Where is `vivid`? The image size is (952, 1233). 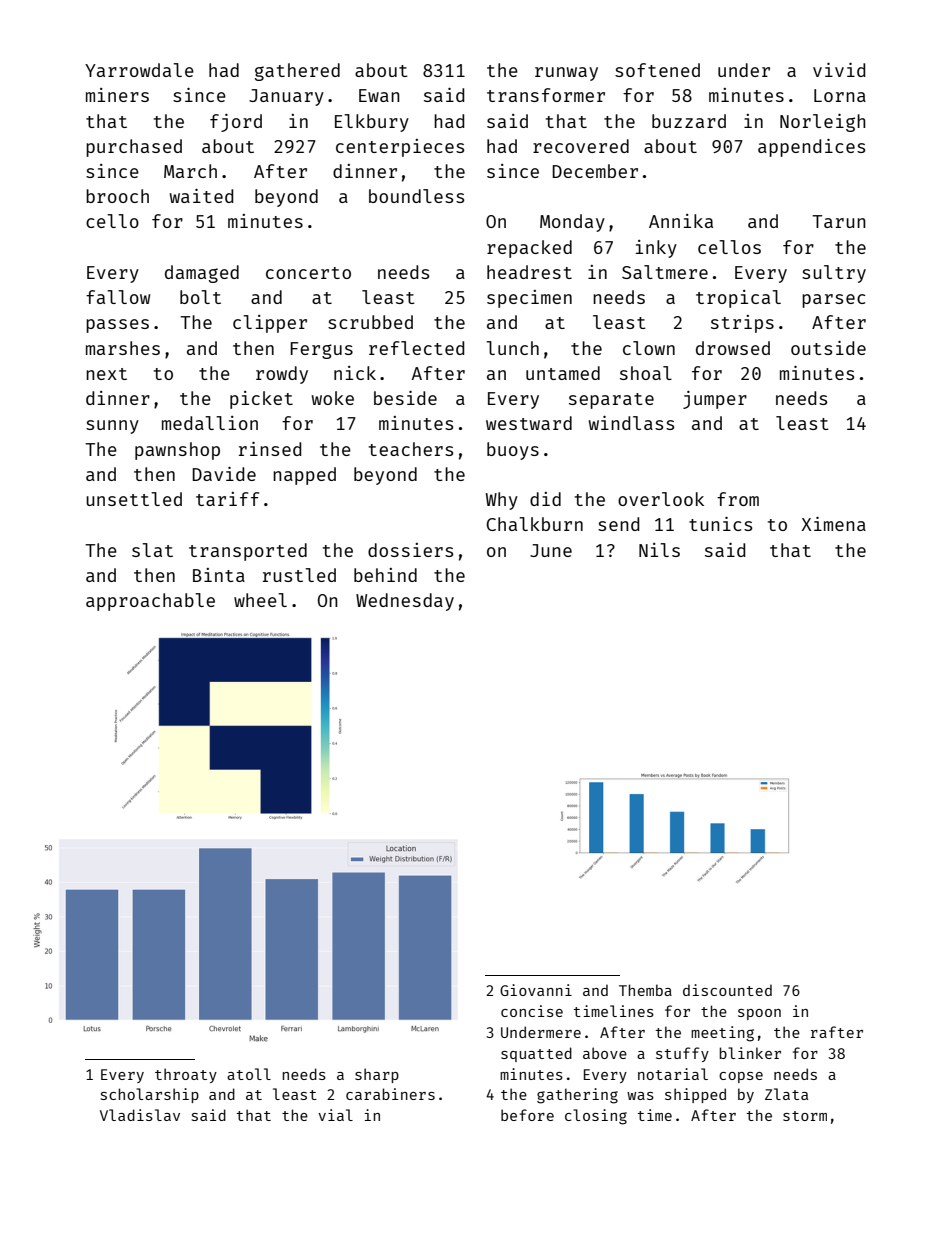
vivid is located at coordinates (839, 70).
